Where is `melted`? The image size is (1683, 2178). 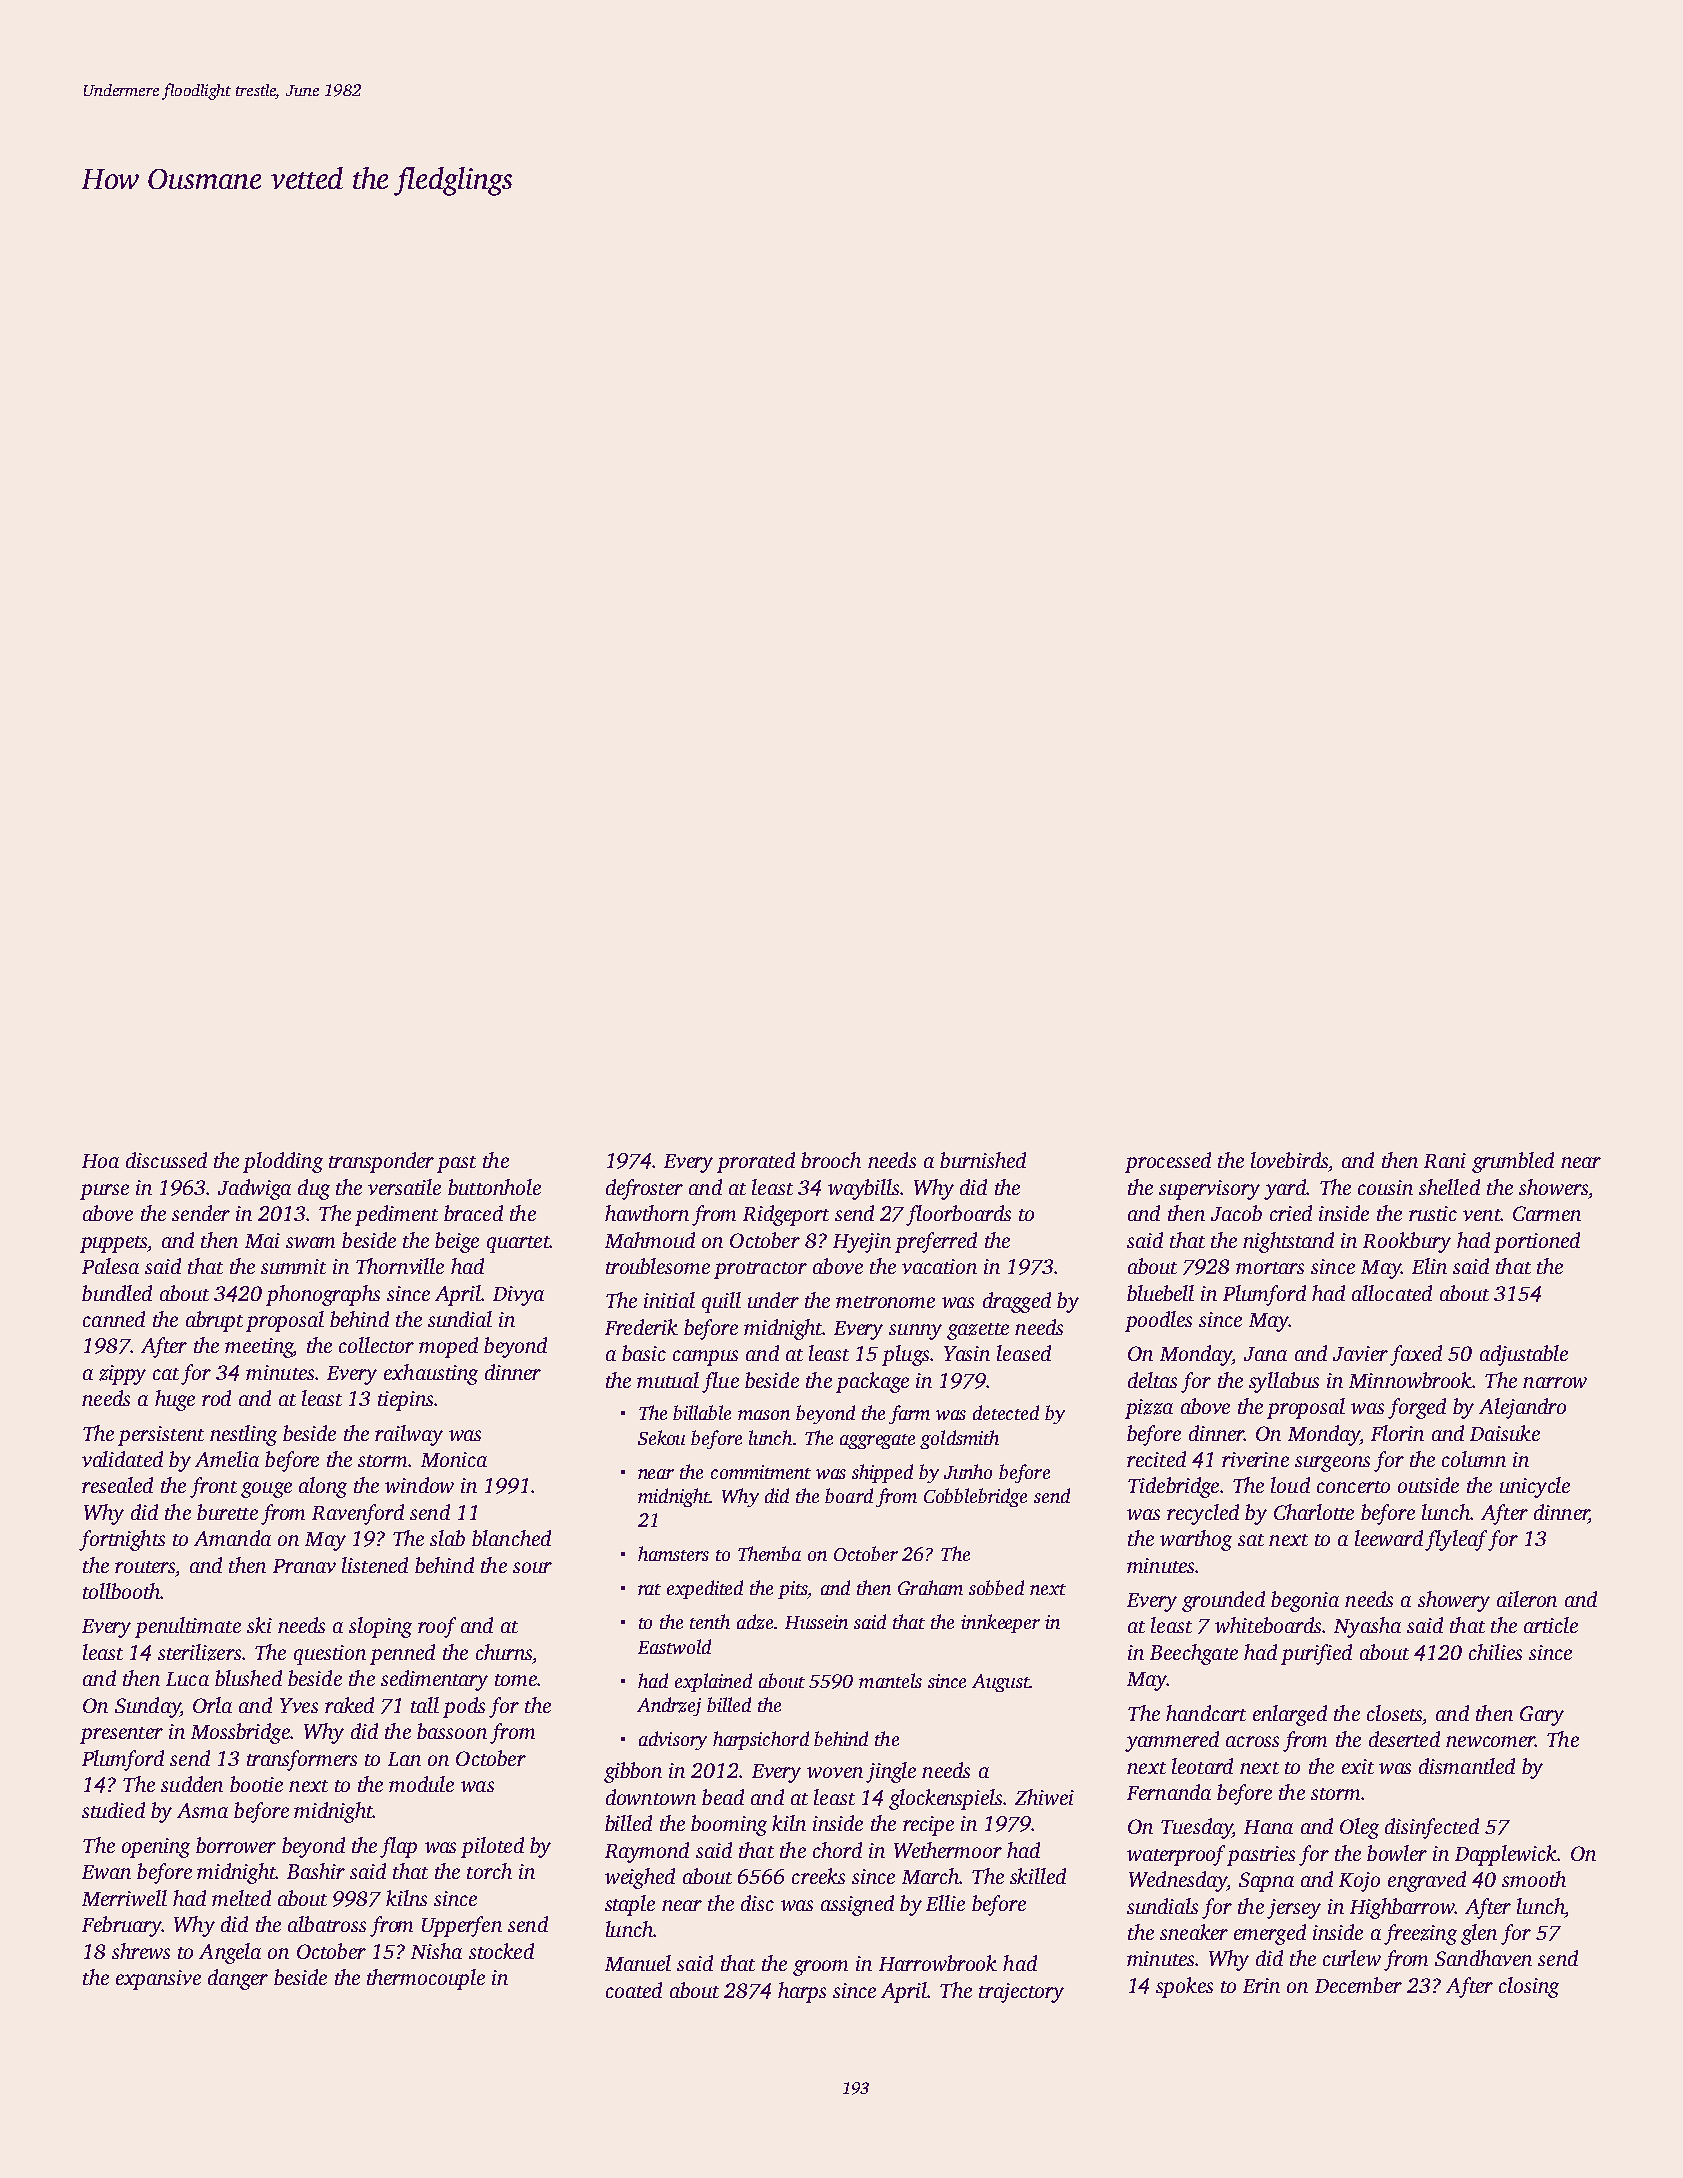 melted is located at coordinates (241, 1898).
